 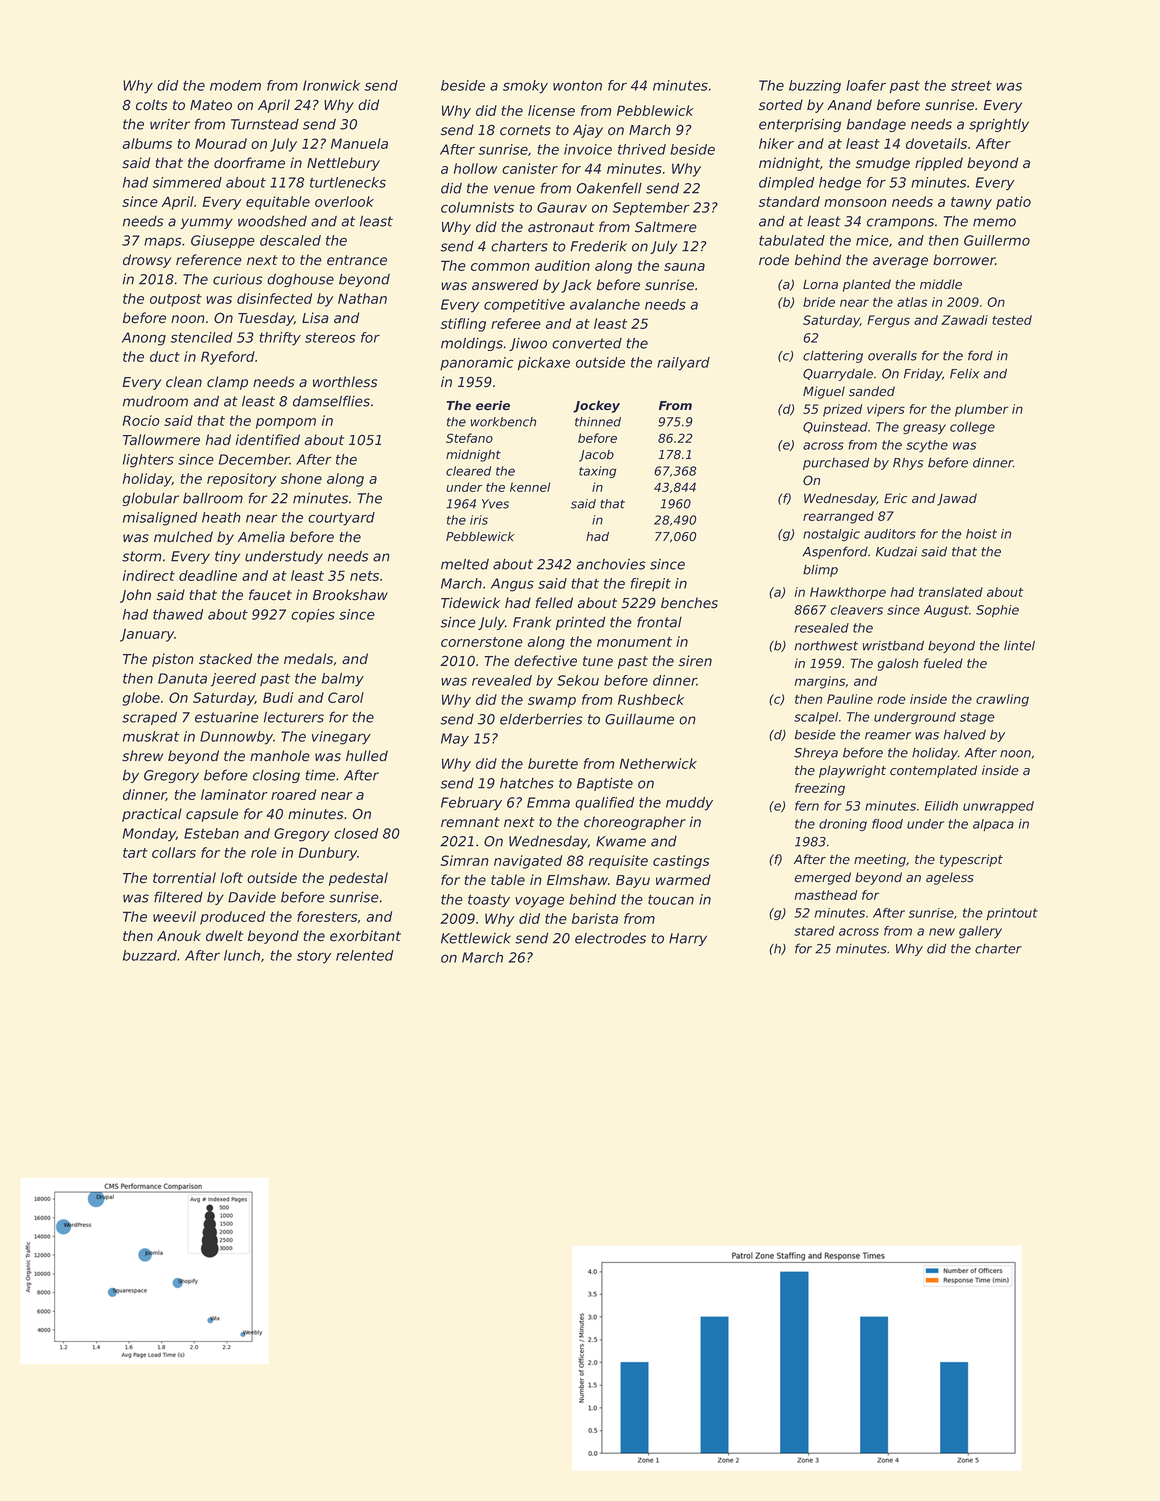 I want to click on lecturers, so click(x=294, y=717).
